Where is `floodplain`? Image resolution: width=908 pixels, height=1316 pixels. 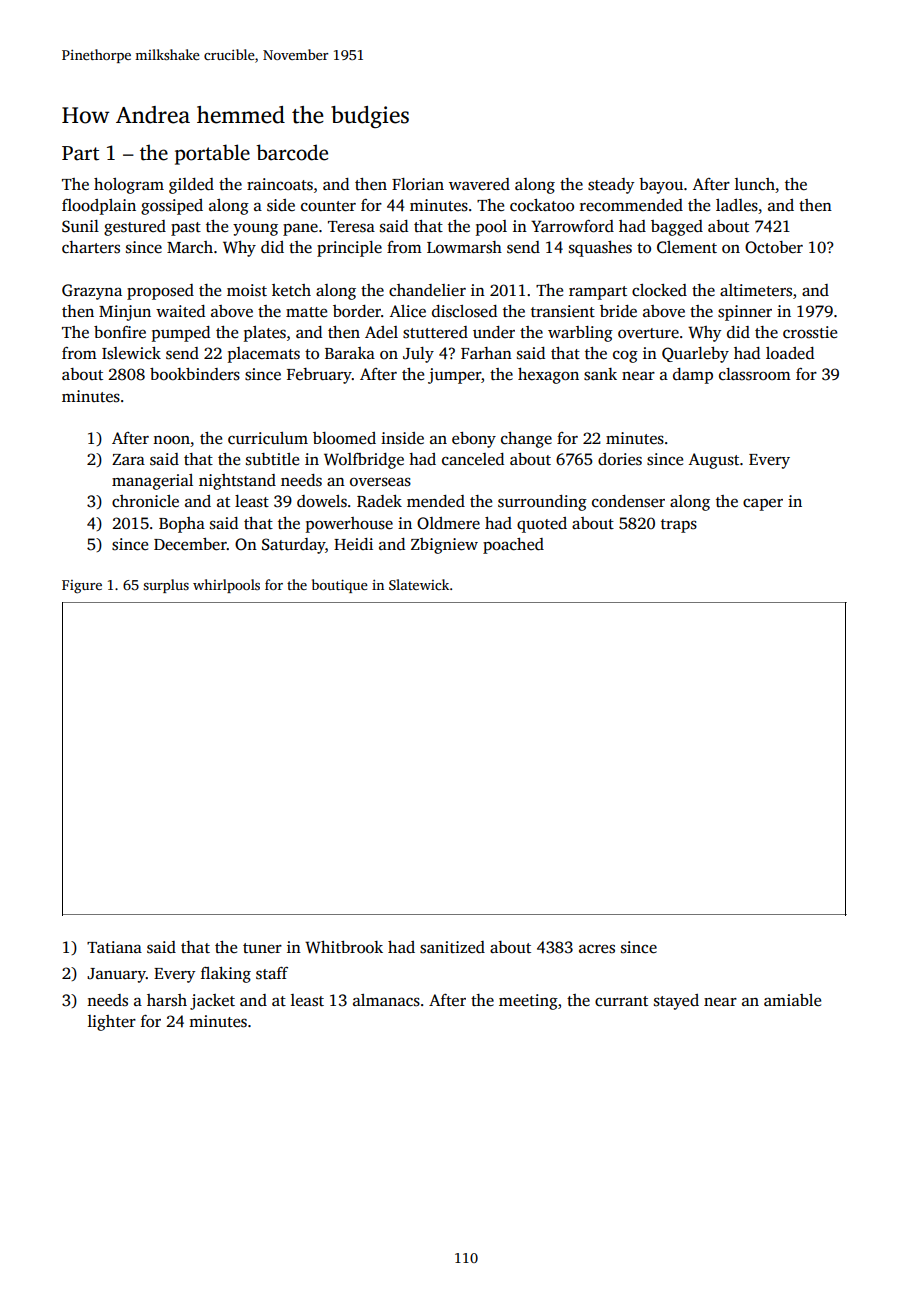 floodplain is located at coordinates (99, 207).
